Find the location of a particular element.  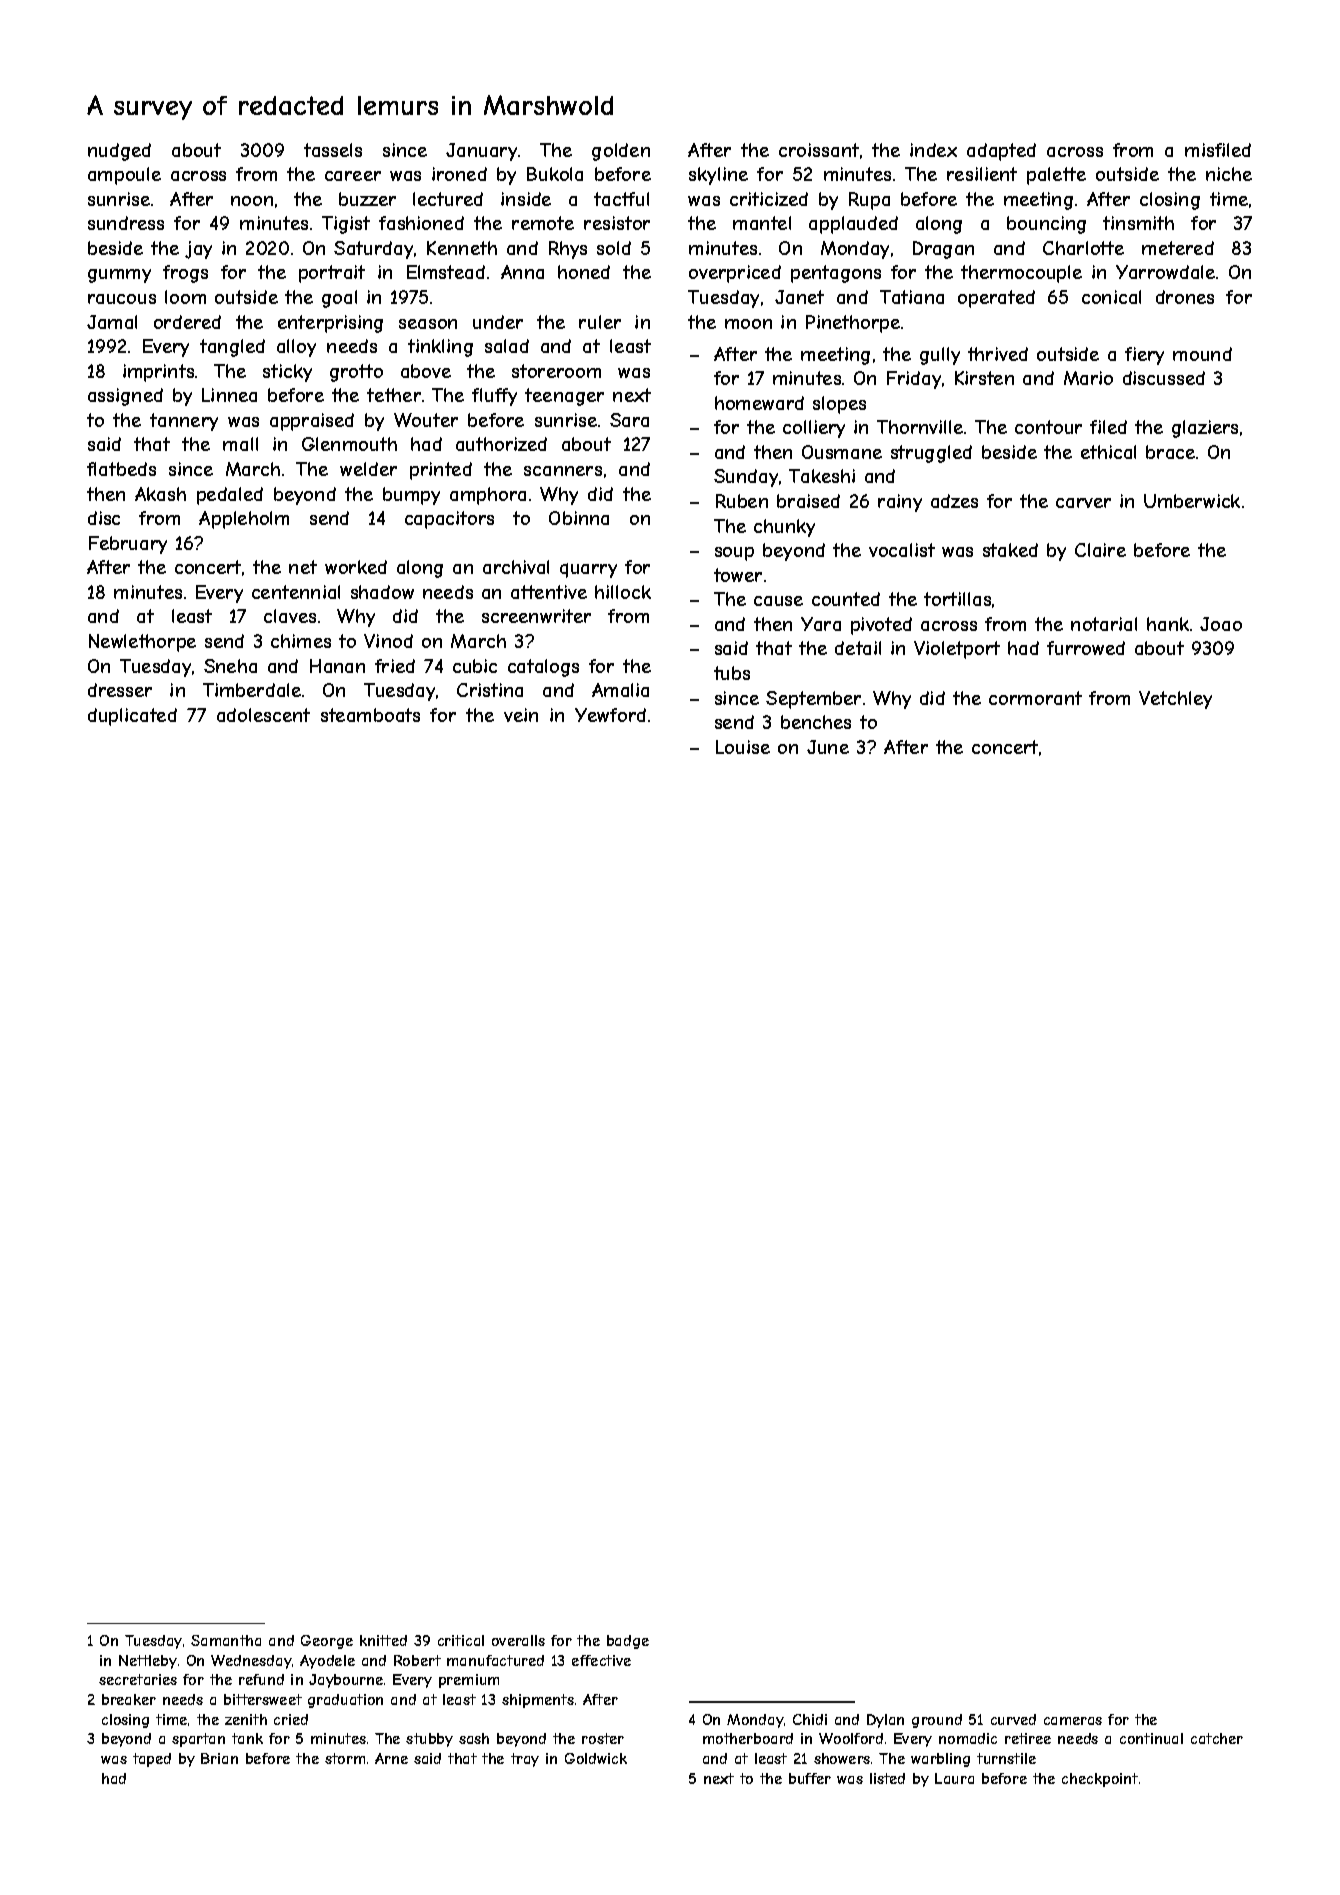

June is located at coordinates (828, 747).
